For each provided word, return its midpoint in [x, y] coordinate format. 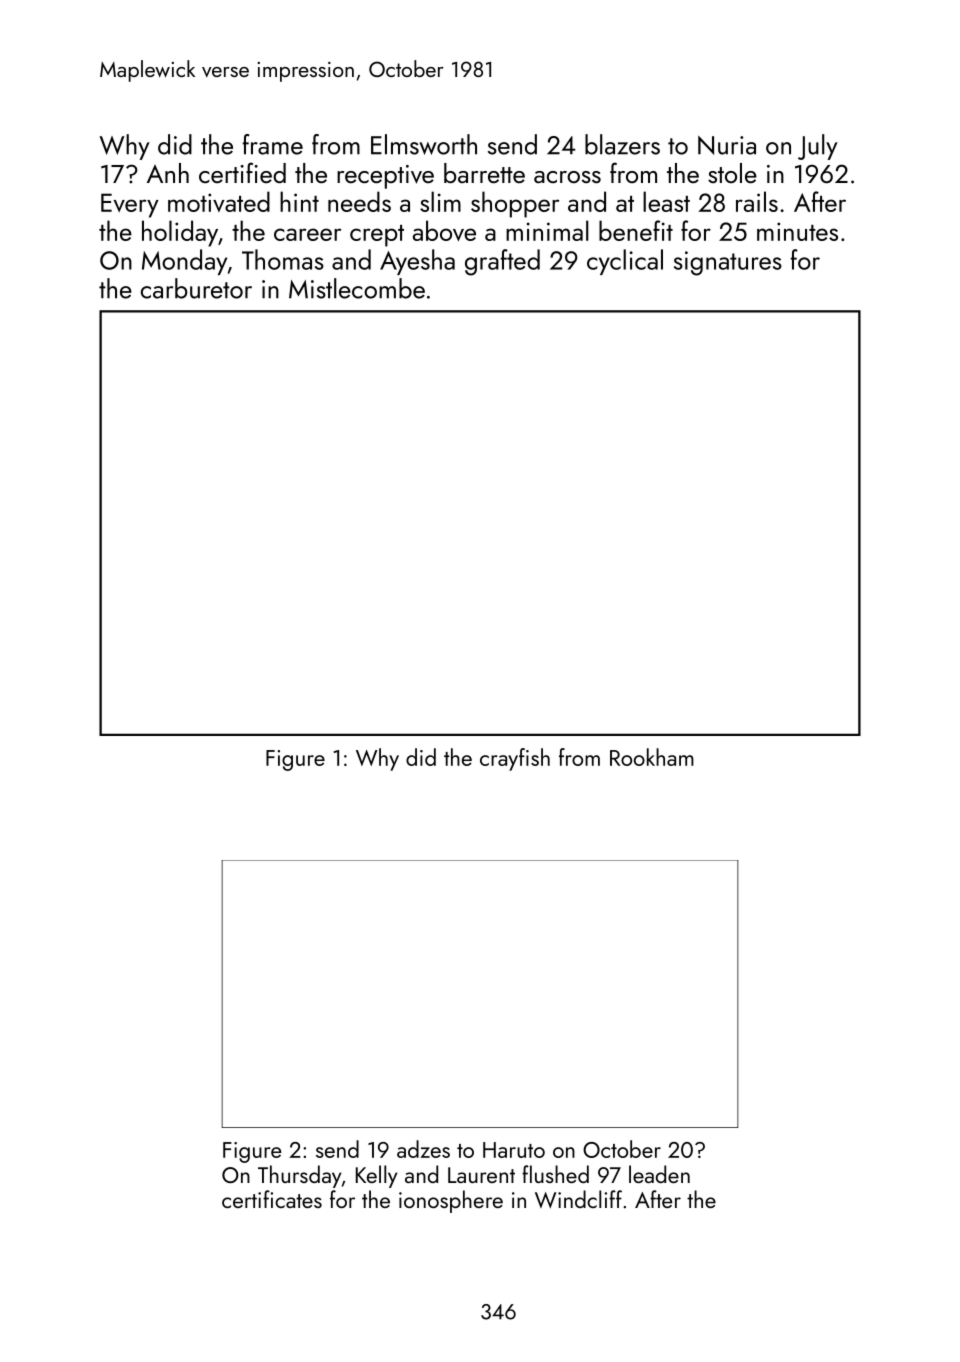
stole [732, 173]
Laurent [481, 1175]
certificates [272, 1199]
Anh [168, 173]
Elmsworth [424, 144]
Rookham [652, 757]
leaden [659, 1174]
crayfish [515, 759]
